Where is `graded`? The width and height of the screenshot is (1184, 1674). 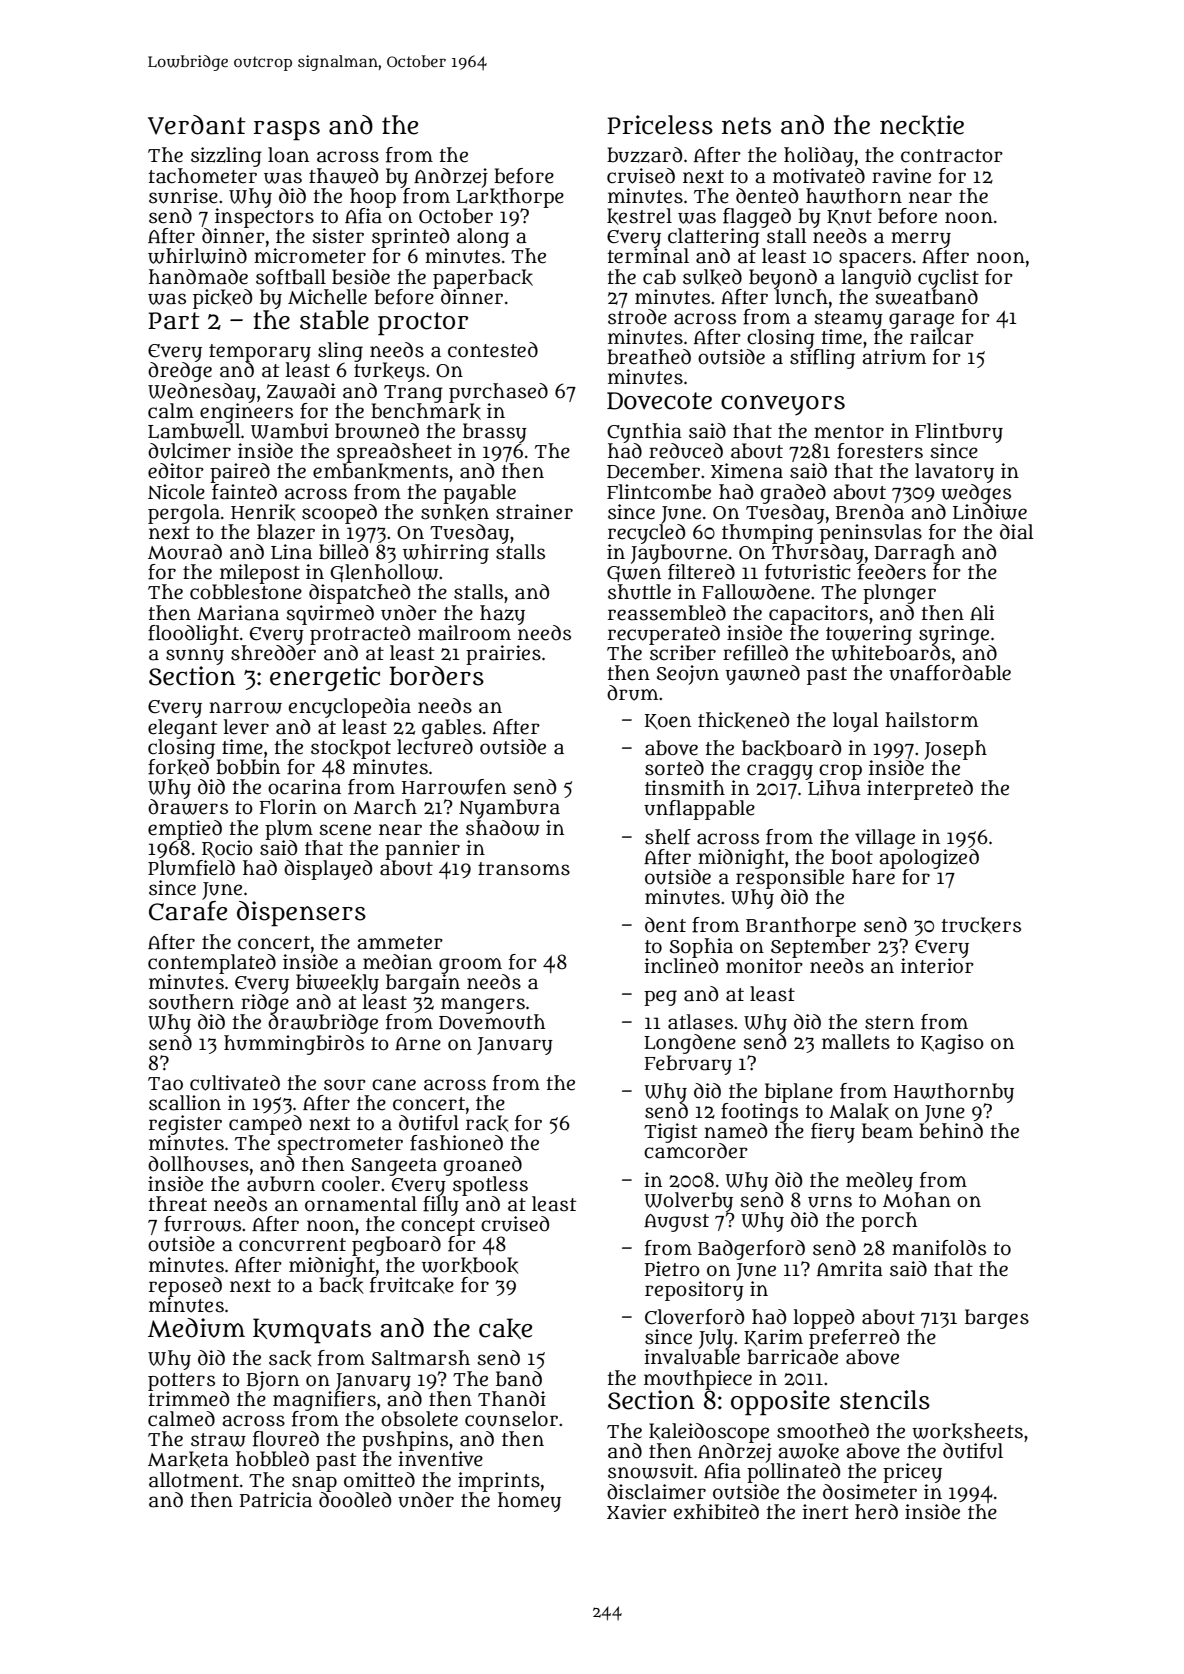
graded is located at coordinates (793, 493).
